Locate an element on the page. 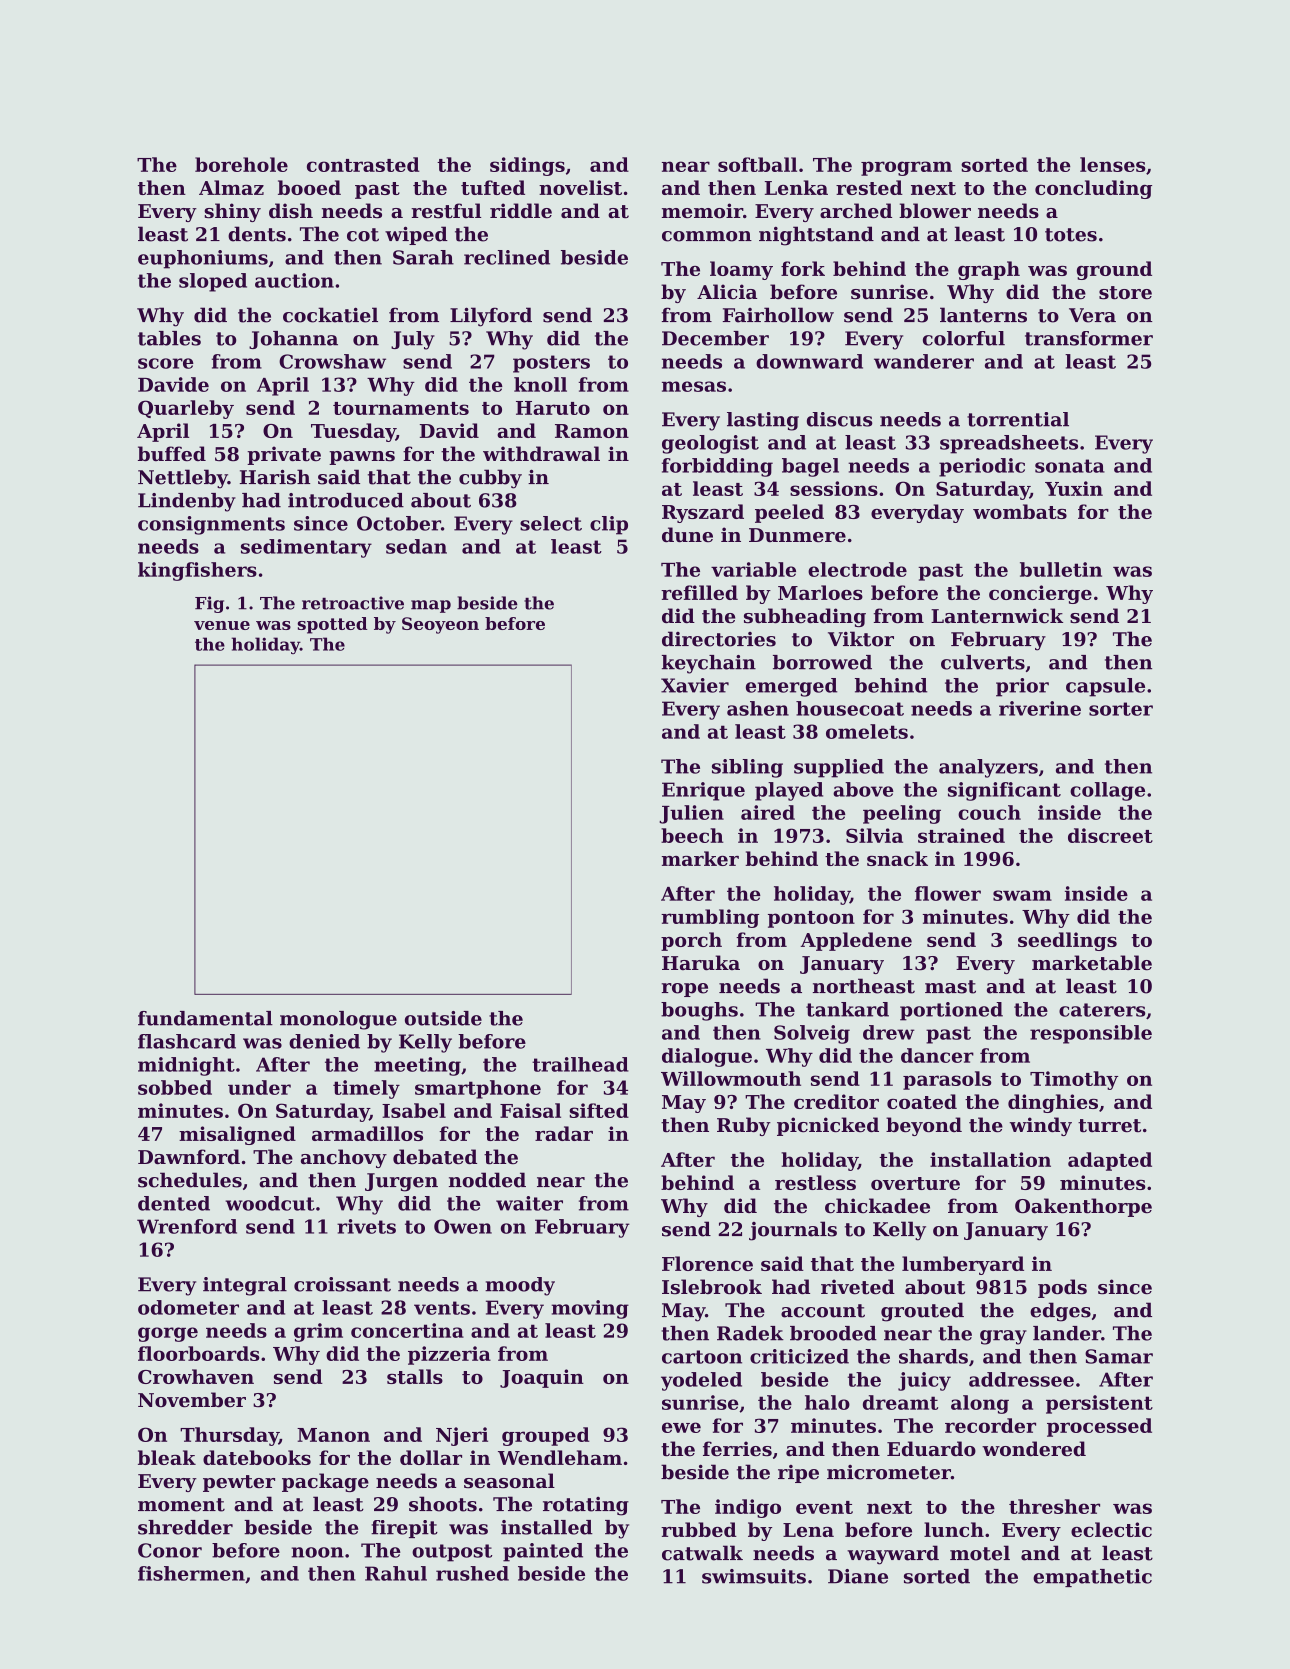 The image size is (1290, 1669). rubbed is located at coordinates (699, 1529).
